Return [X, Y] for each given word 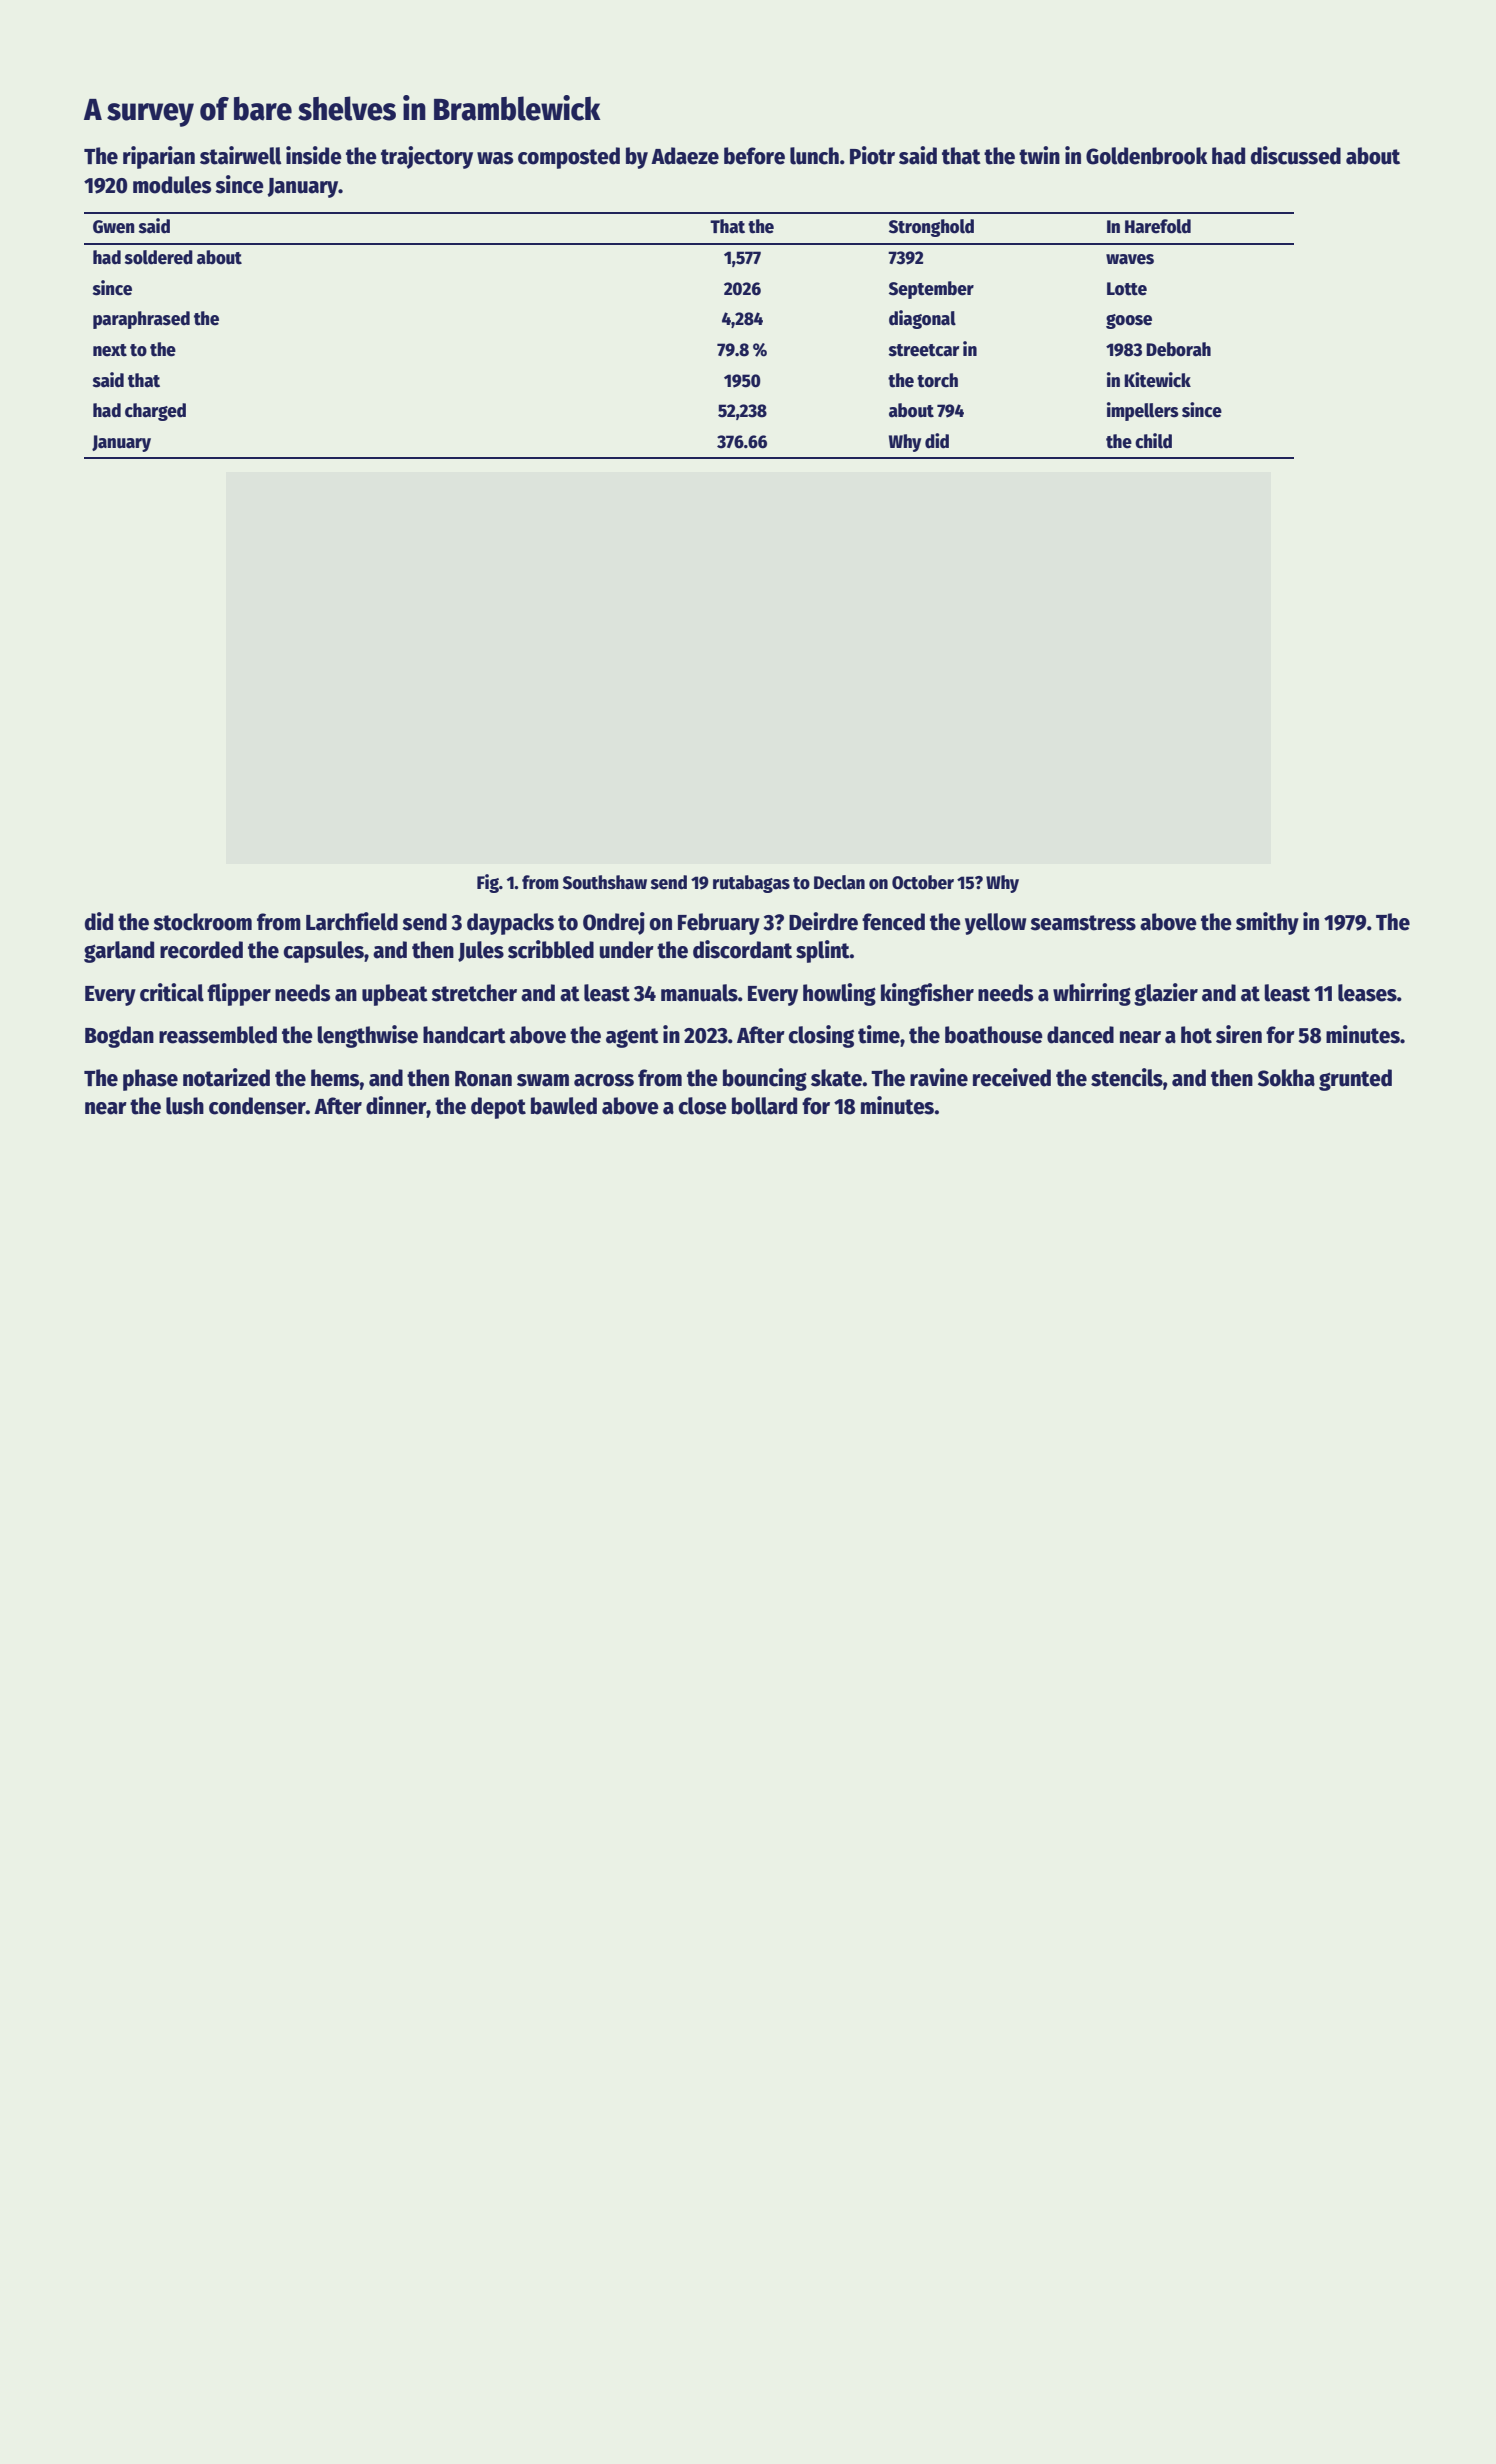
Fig [488, 883]
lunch [814, 156]
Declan [839, 882]
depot [498, 1108]
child [1153, 441]
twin [1039, 155]
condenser [257, 1106]
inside [314, 155]
